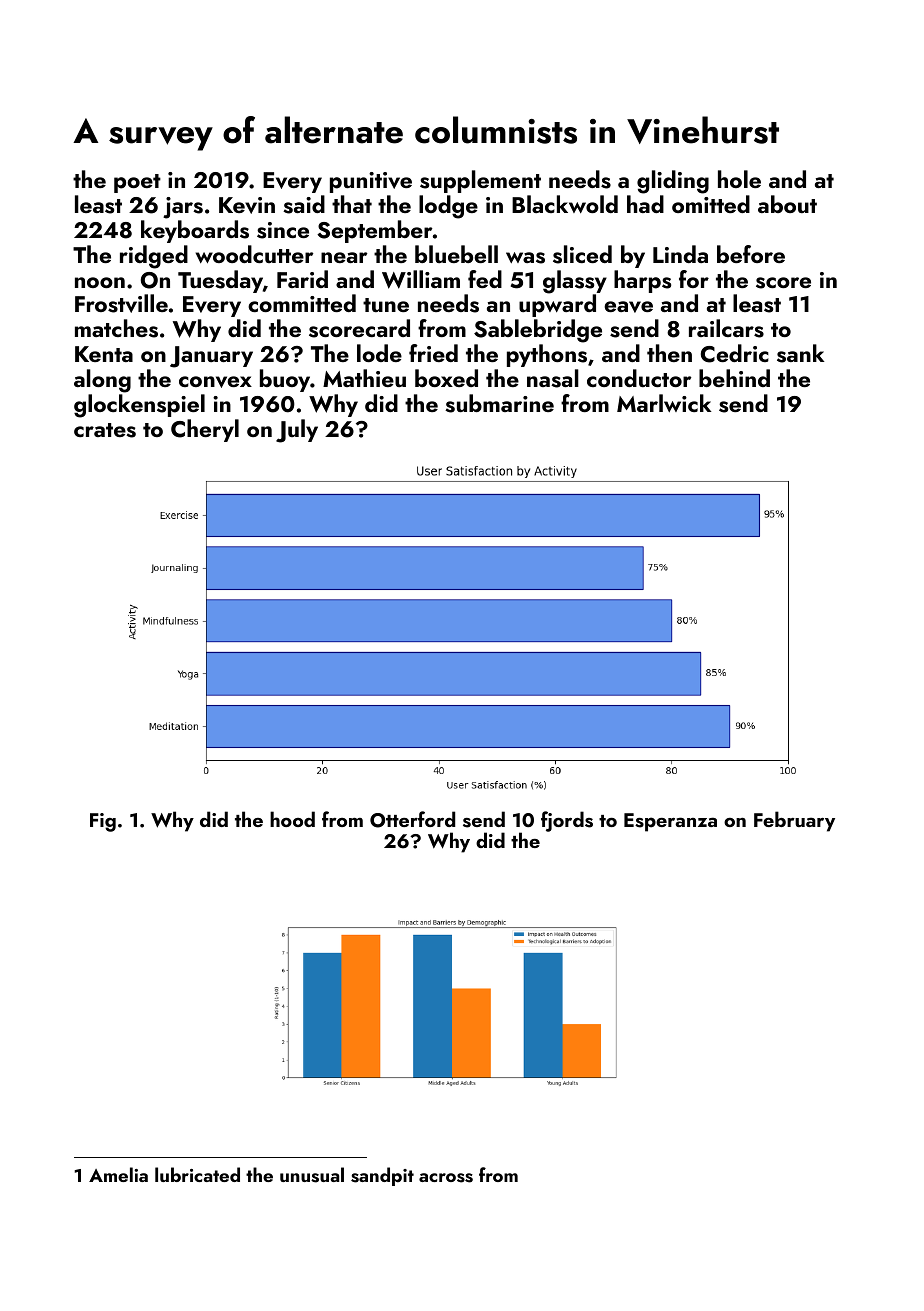  I want to click on boxed, so click(446, 378).
